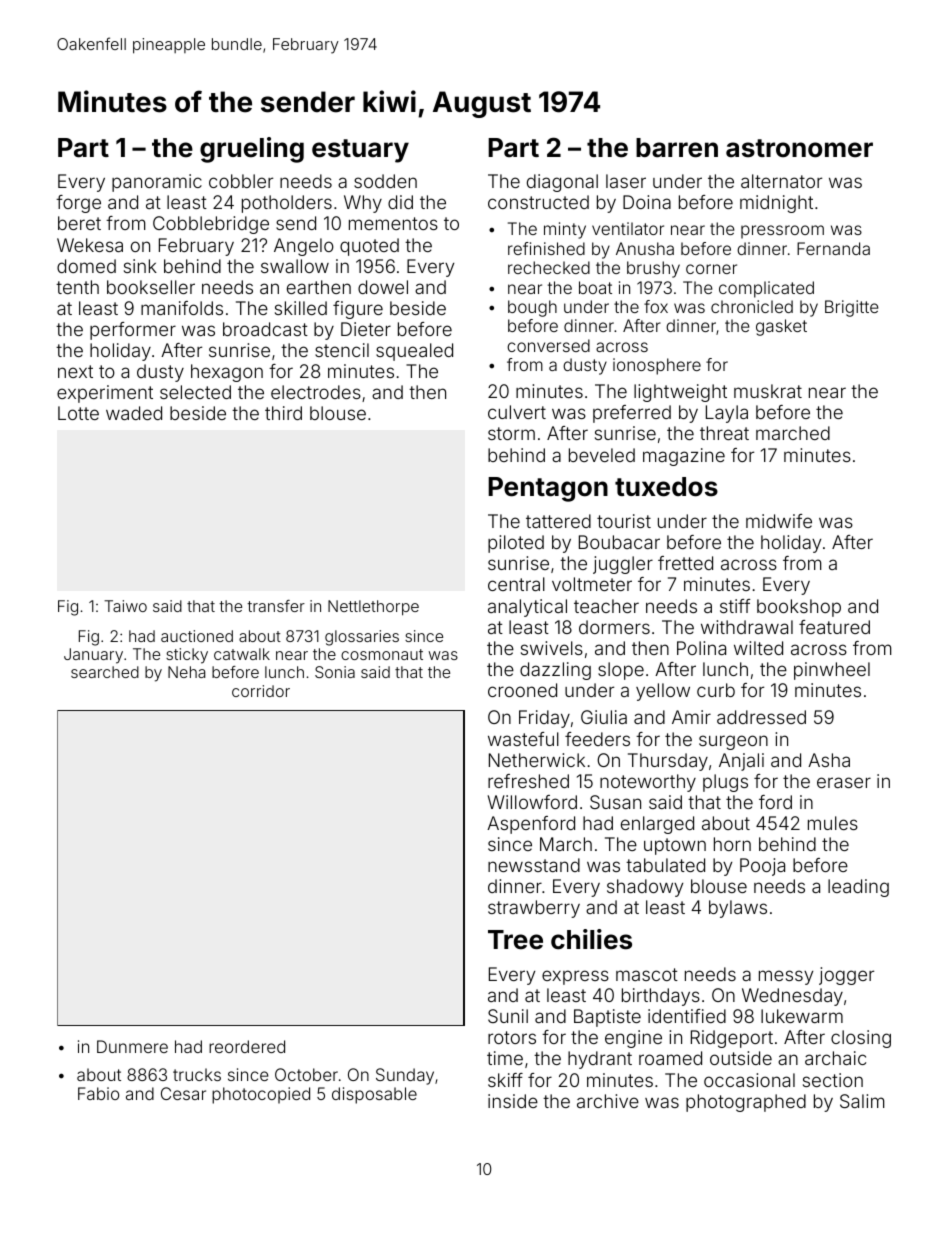 This screenshot has height=1233, width=952. Describe the element at coordinates (528, 781) in the screenshot. I see `refreshed` at that location.
